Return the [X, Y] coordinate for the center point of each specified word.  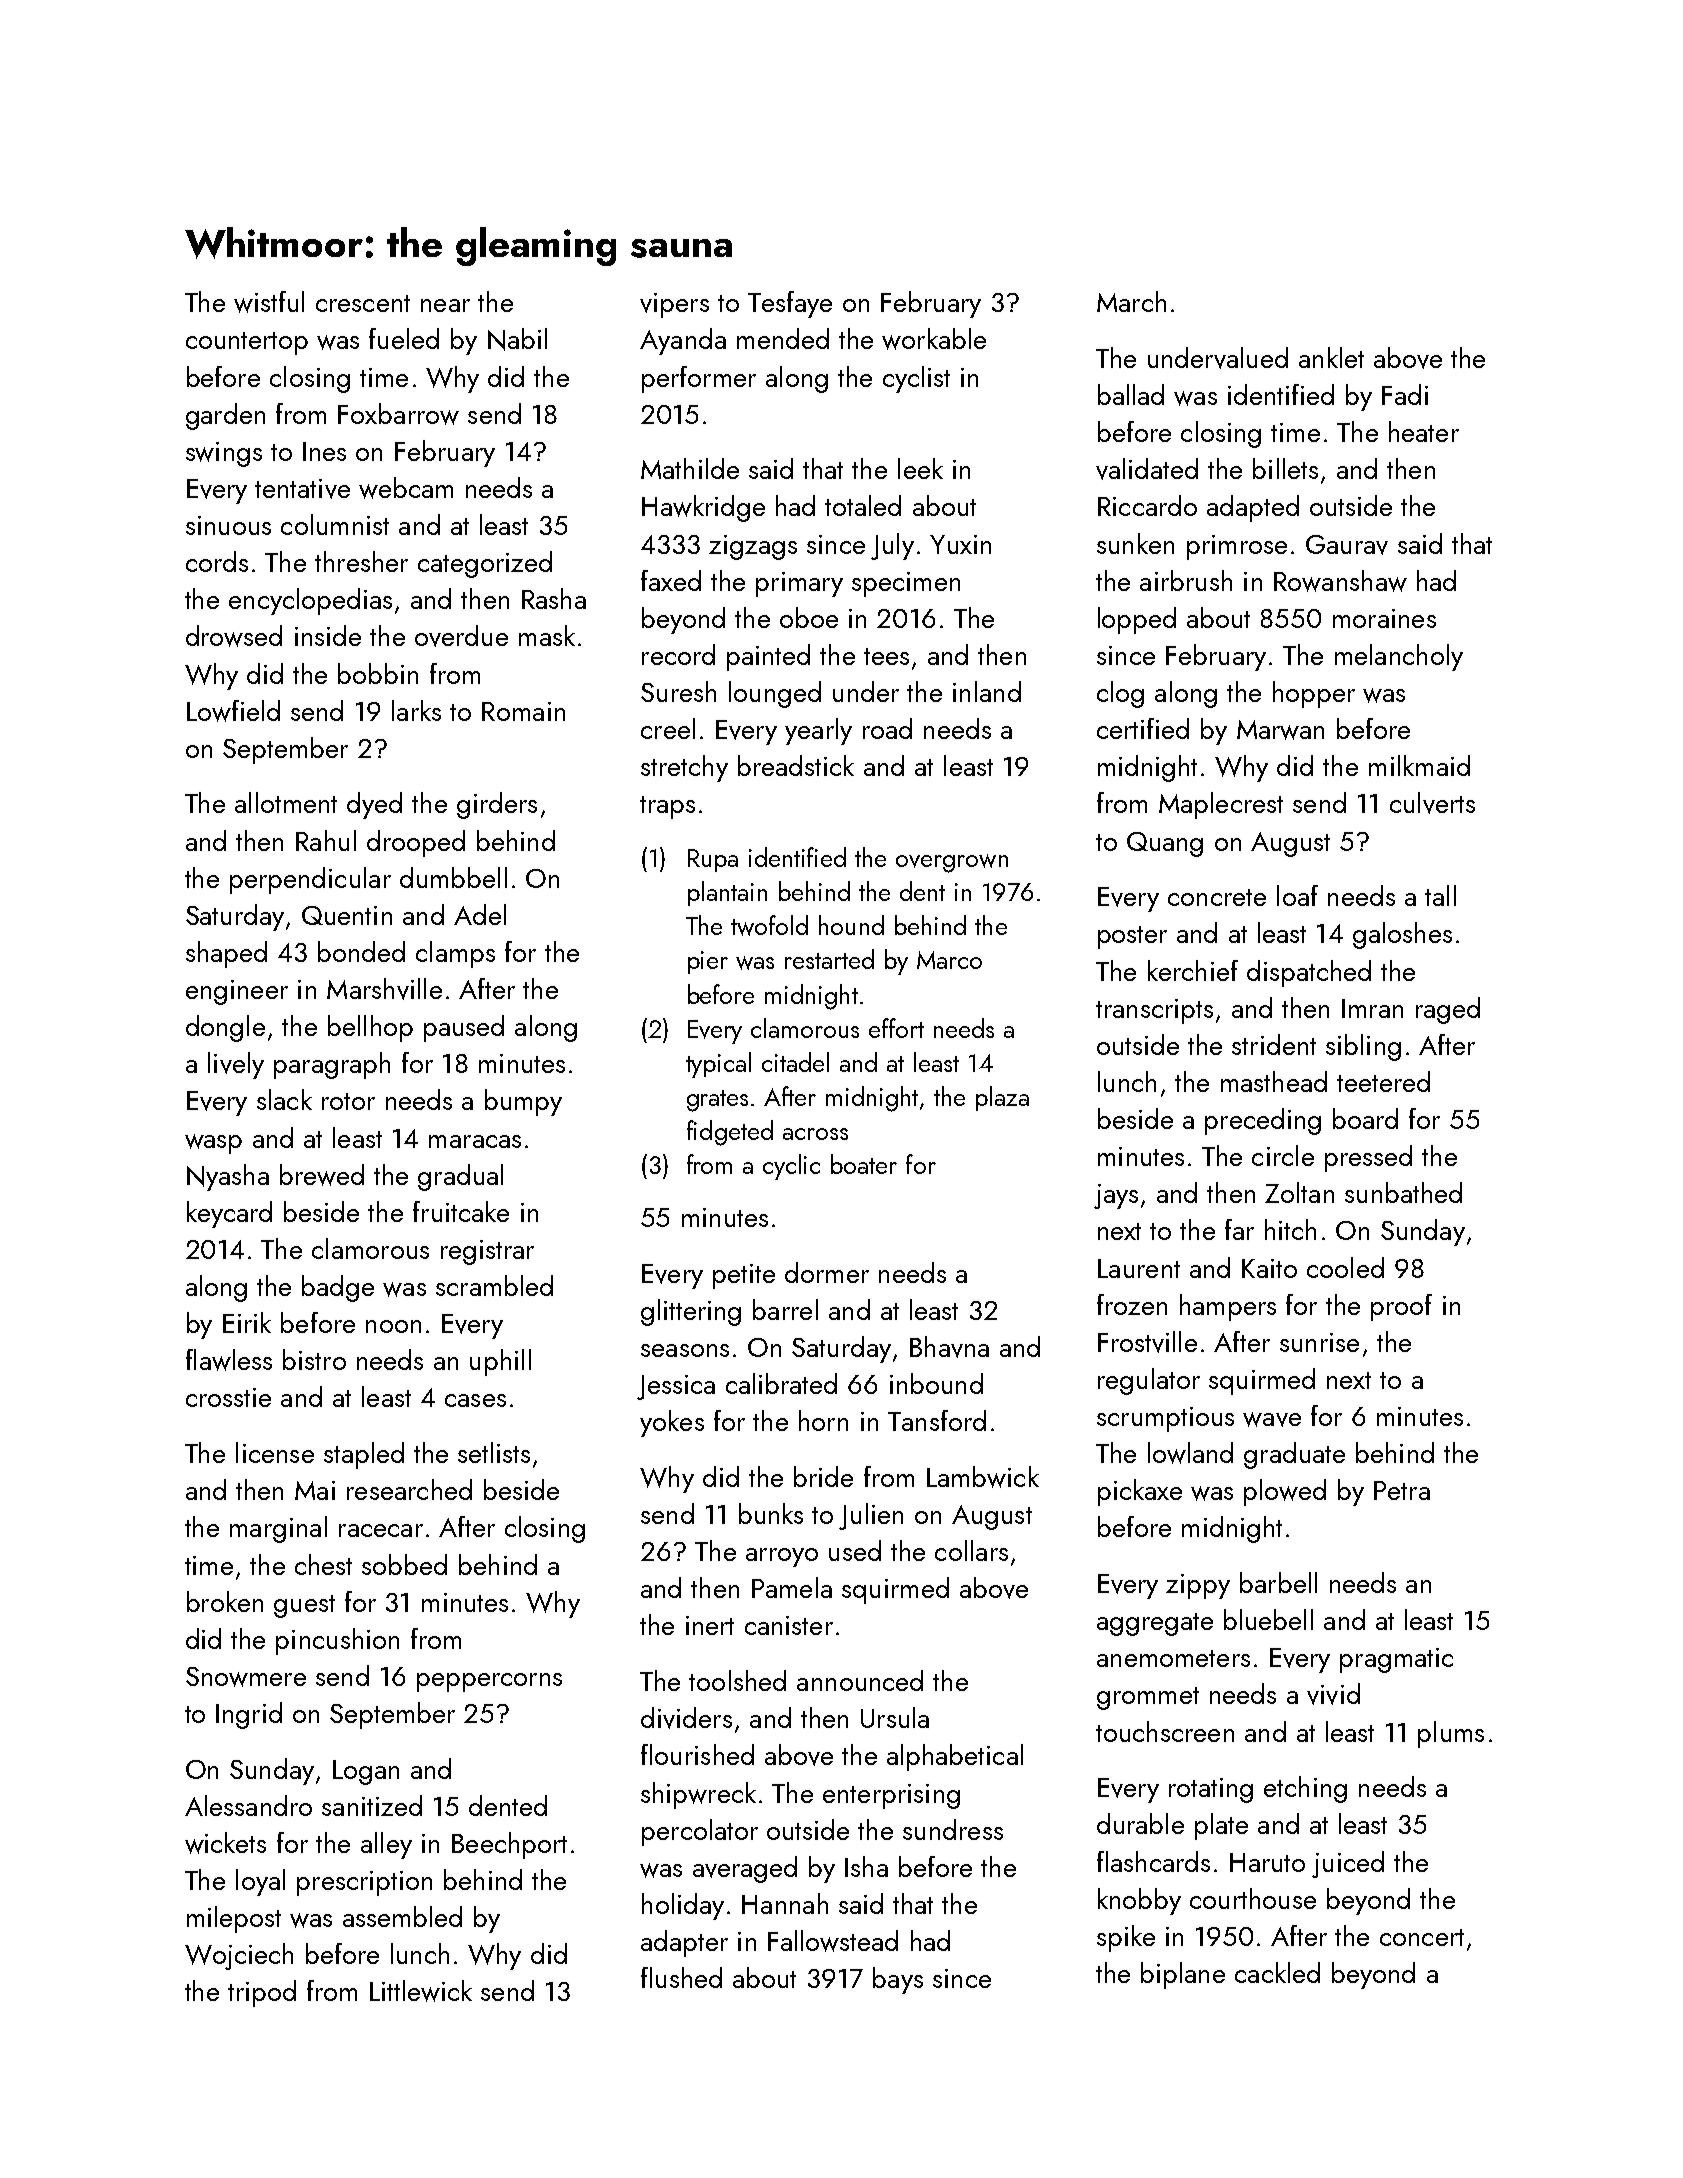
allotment [286, 802]
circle [1283, 1155]
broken [225, 1601]
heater [1424, 431]
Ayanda [683, 341]
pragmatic [1396, 1660]
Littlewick [421, 1991]
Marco [949, 960]
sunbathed [1403, 1192]
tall [1440, 895]
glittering [691, 1312]
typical [718, 1065]
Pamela [792, 1587]
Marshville [384, 989]
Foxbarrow [398, 414]
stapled [364, 1455]
